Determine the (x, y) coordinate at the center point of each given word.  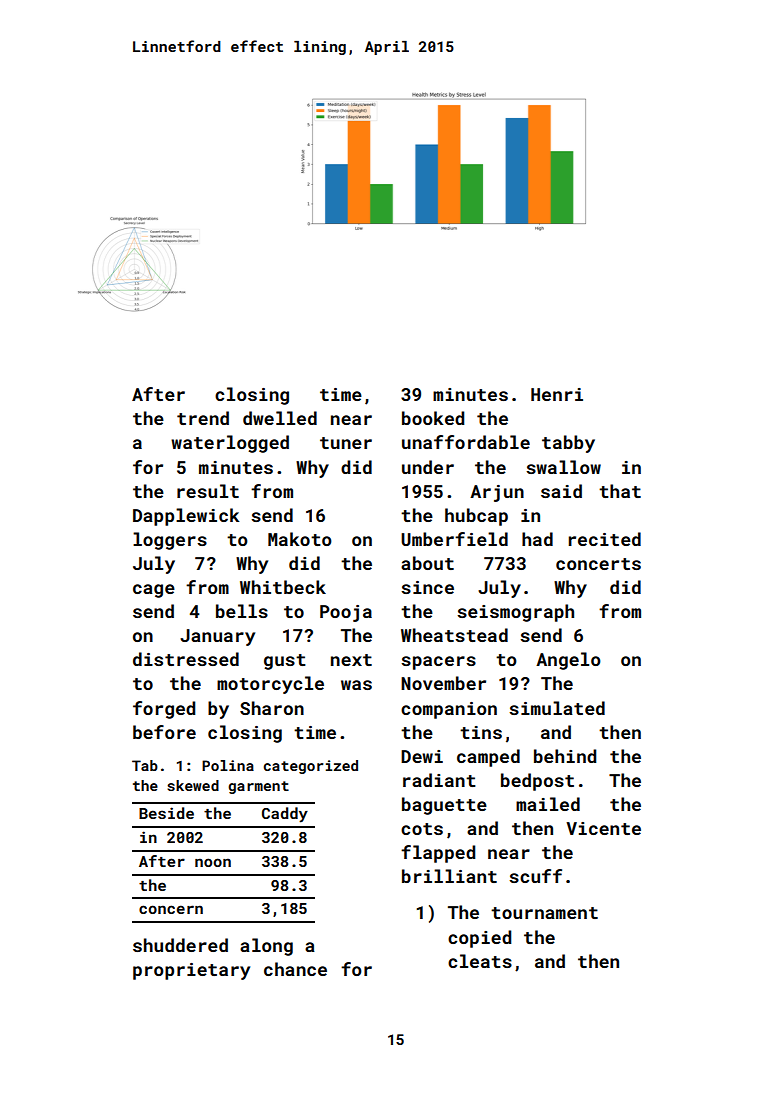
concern (171, 909)
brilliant (449, 876)
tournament (544, 913)
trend (203, 418)
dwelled (280, 418)
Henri (557, 394)
